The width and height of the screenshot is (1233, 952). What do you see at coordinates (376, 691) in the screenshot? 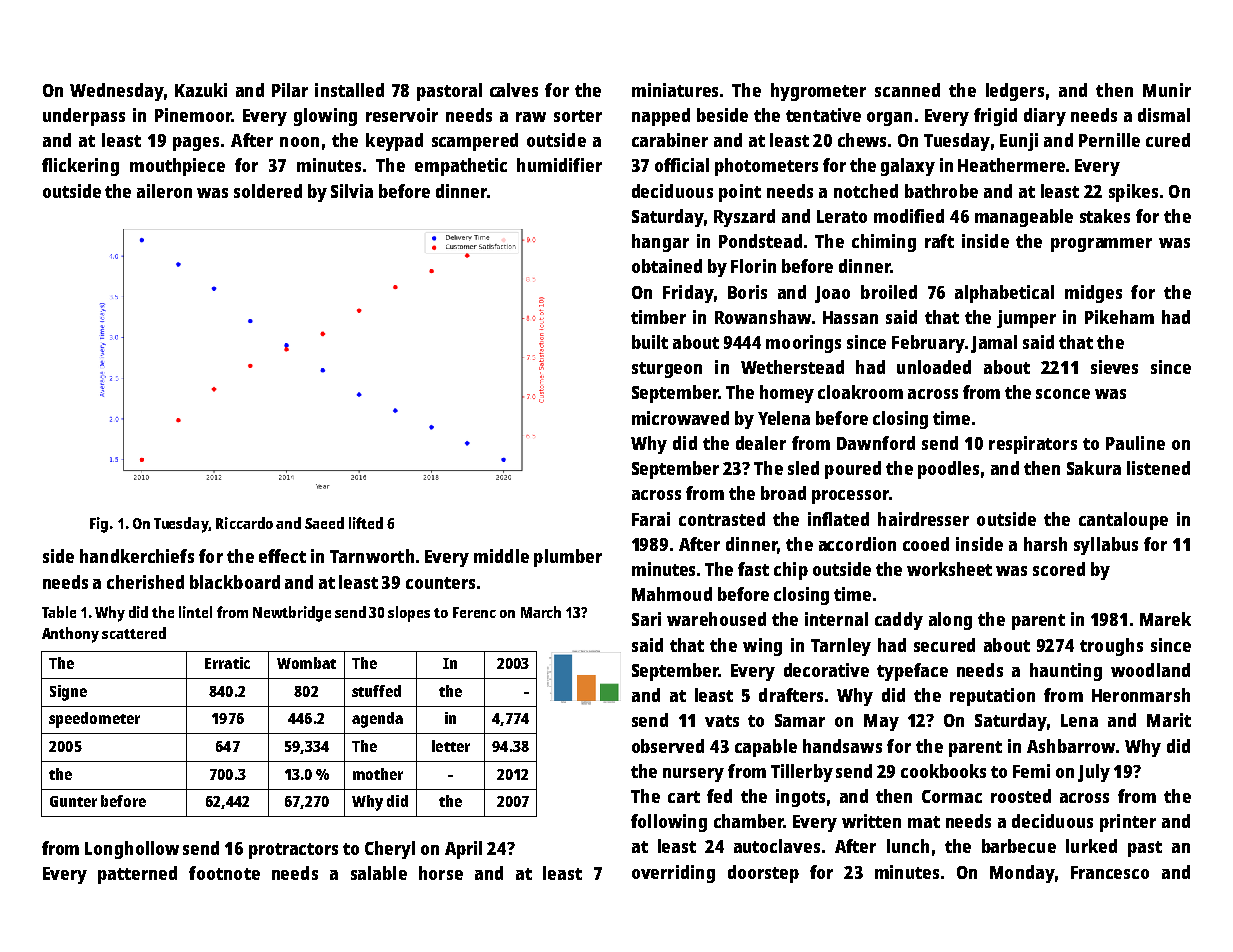
I see `stuffed` at bounding box center [376, 691].
